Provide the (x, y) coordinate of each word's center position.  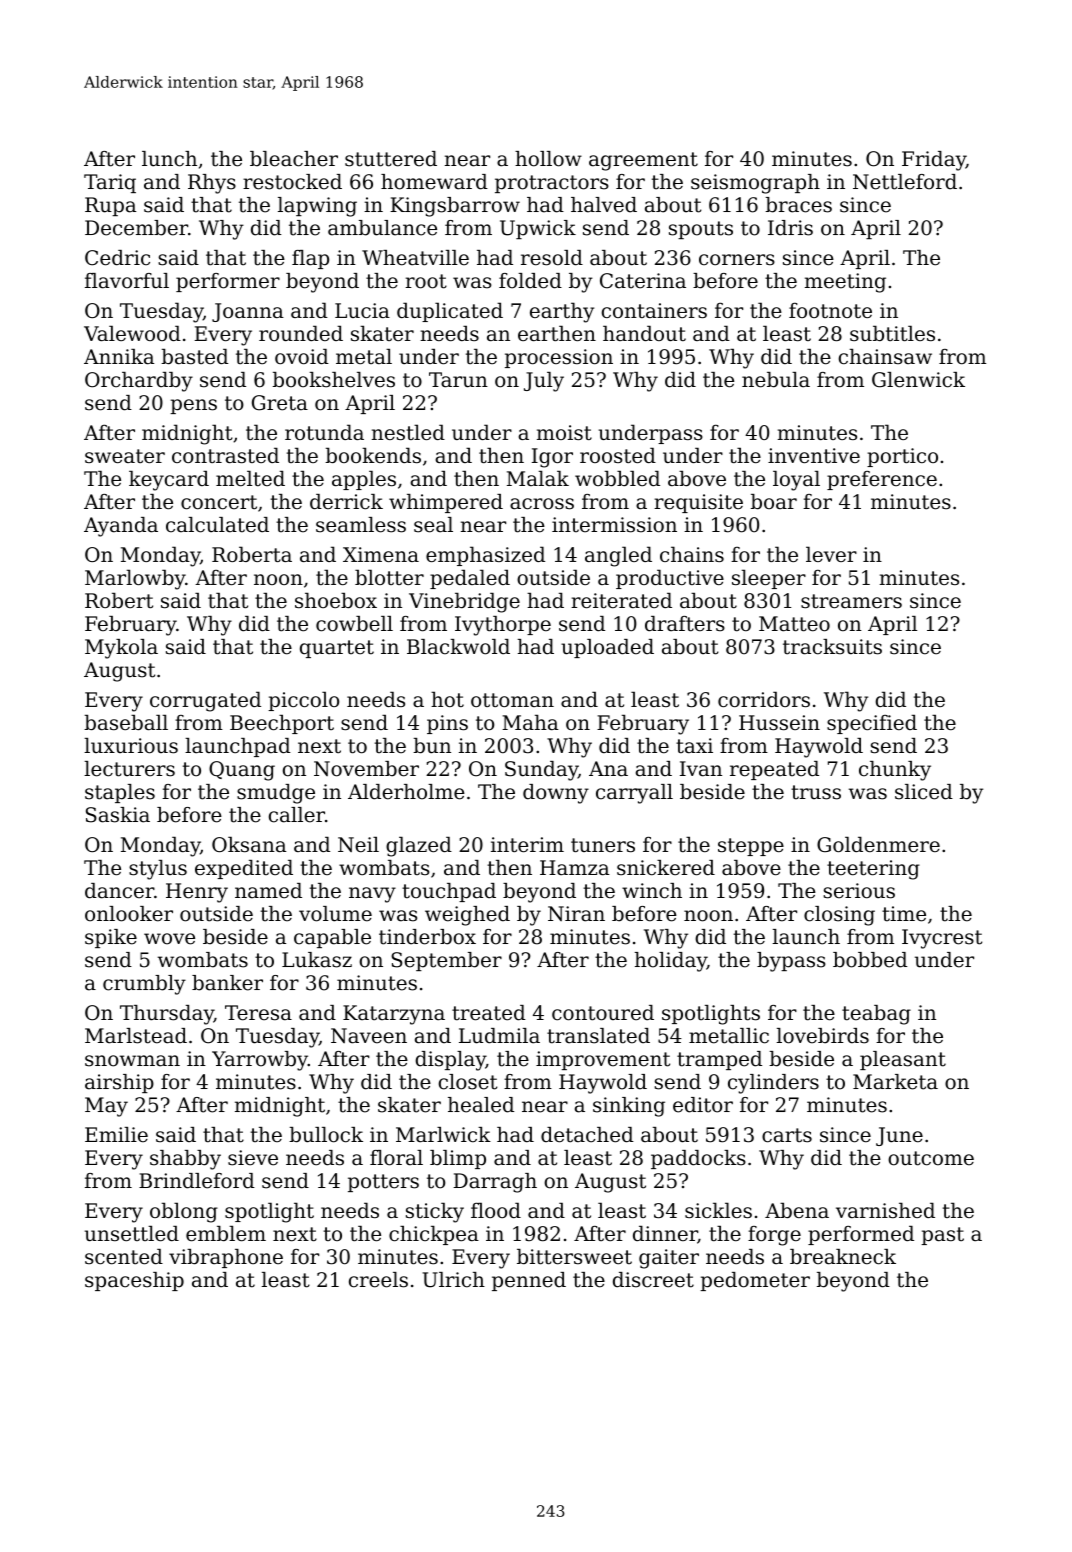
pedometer (755, 1281)
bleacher (294, 159)
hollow (548, 159)
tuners (603, 845)
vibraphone (226, 1258)
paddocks (698, 1159)
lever (831, 554)
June (899, 1136)
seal (433, 525)
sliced (924, 792)
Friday (934, 161)
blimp (458, 1159)
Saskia (118, 815)
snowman (132, 1061)
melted (250, 479)
